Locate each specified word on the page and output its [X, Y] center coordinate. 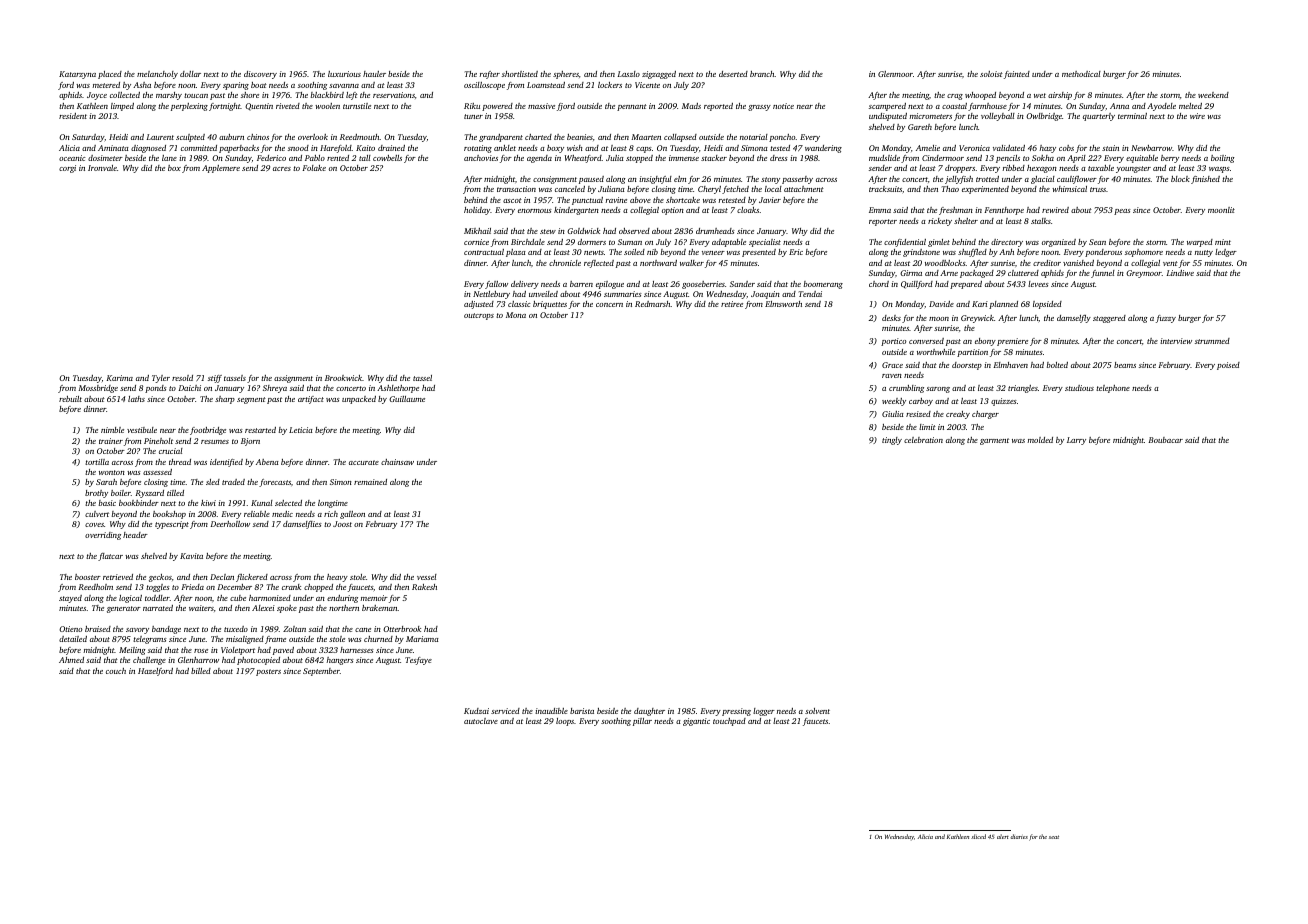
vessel [427, 577]
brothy [96, 494]
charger [985, 415]
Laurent [160, 137]
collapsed [680, 138]
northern [344, 608]
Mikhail [477, 231]
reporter [883, 222]
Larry [1076, 441]
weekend [1213, 95]
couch [116, 671]
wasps [1219, 170]
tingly [892, 441]
